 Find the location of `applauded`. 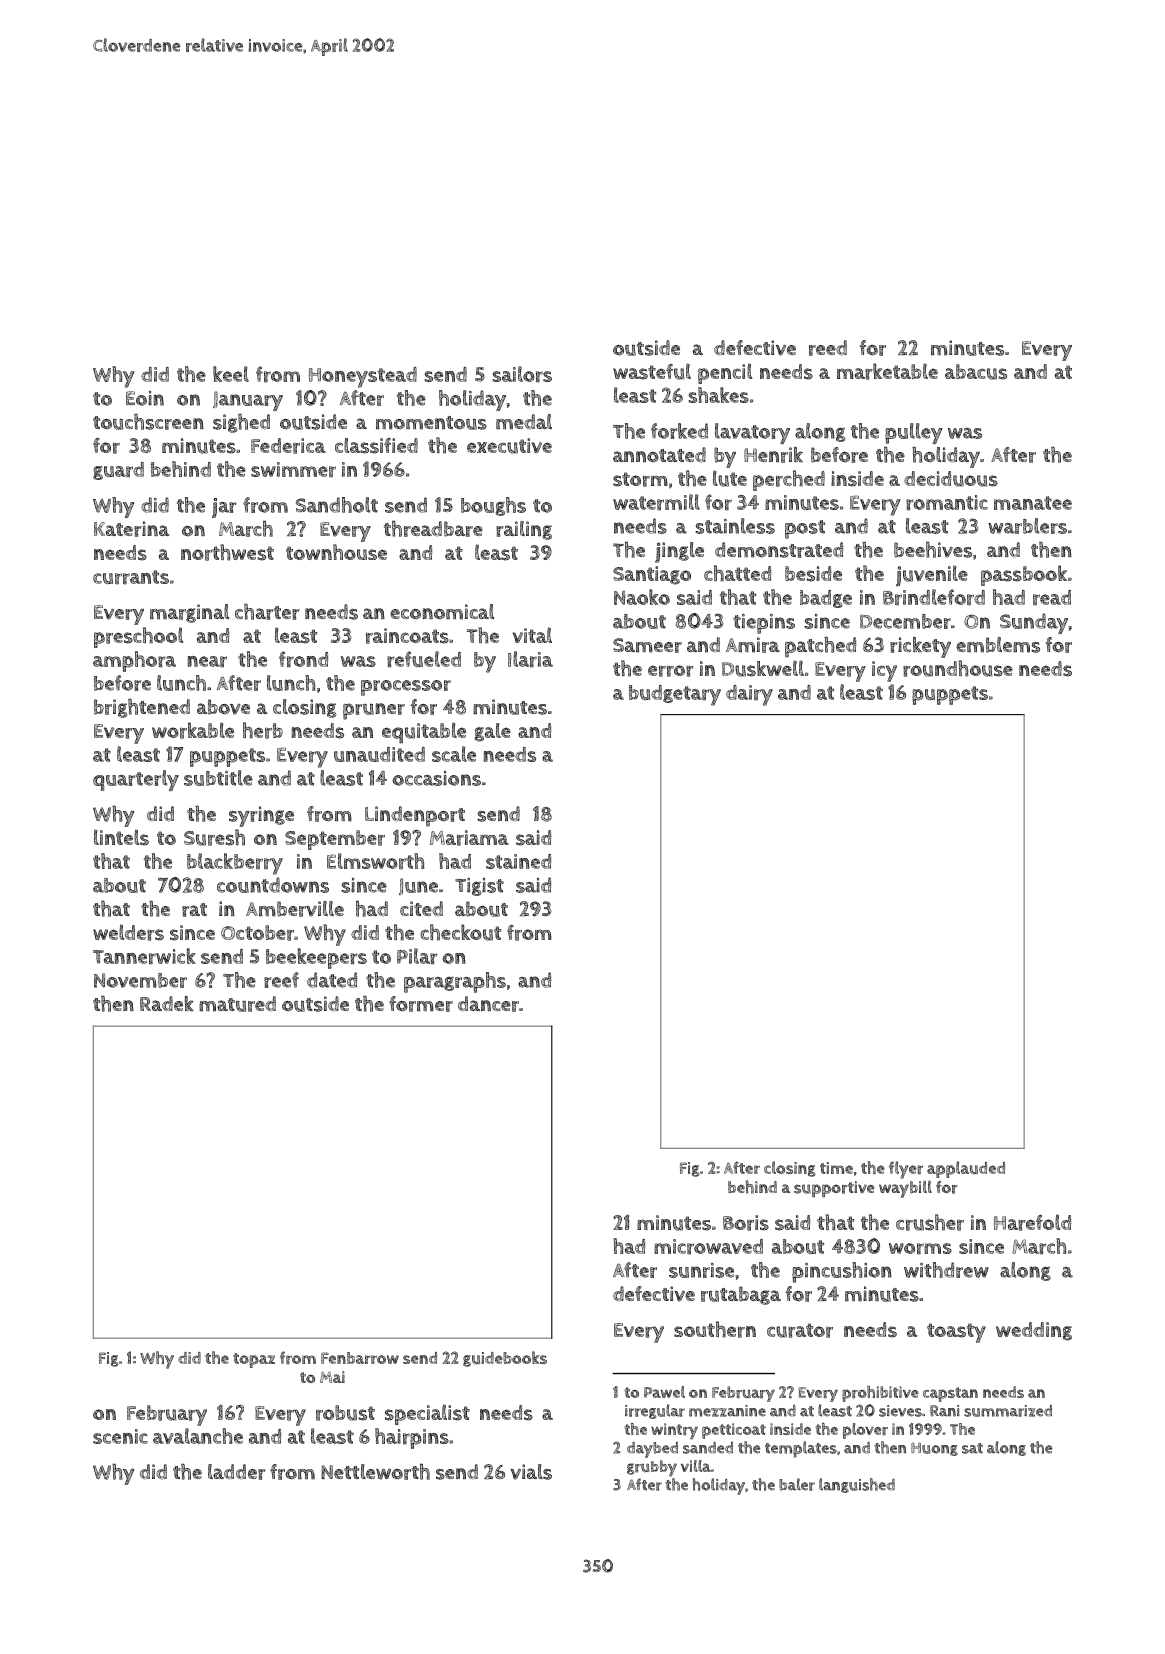

applauded is located at coordinates (966, 1169).
